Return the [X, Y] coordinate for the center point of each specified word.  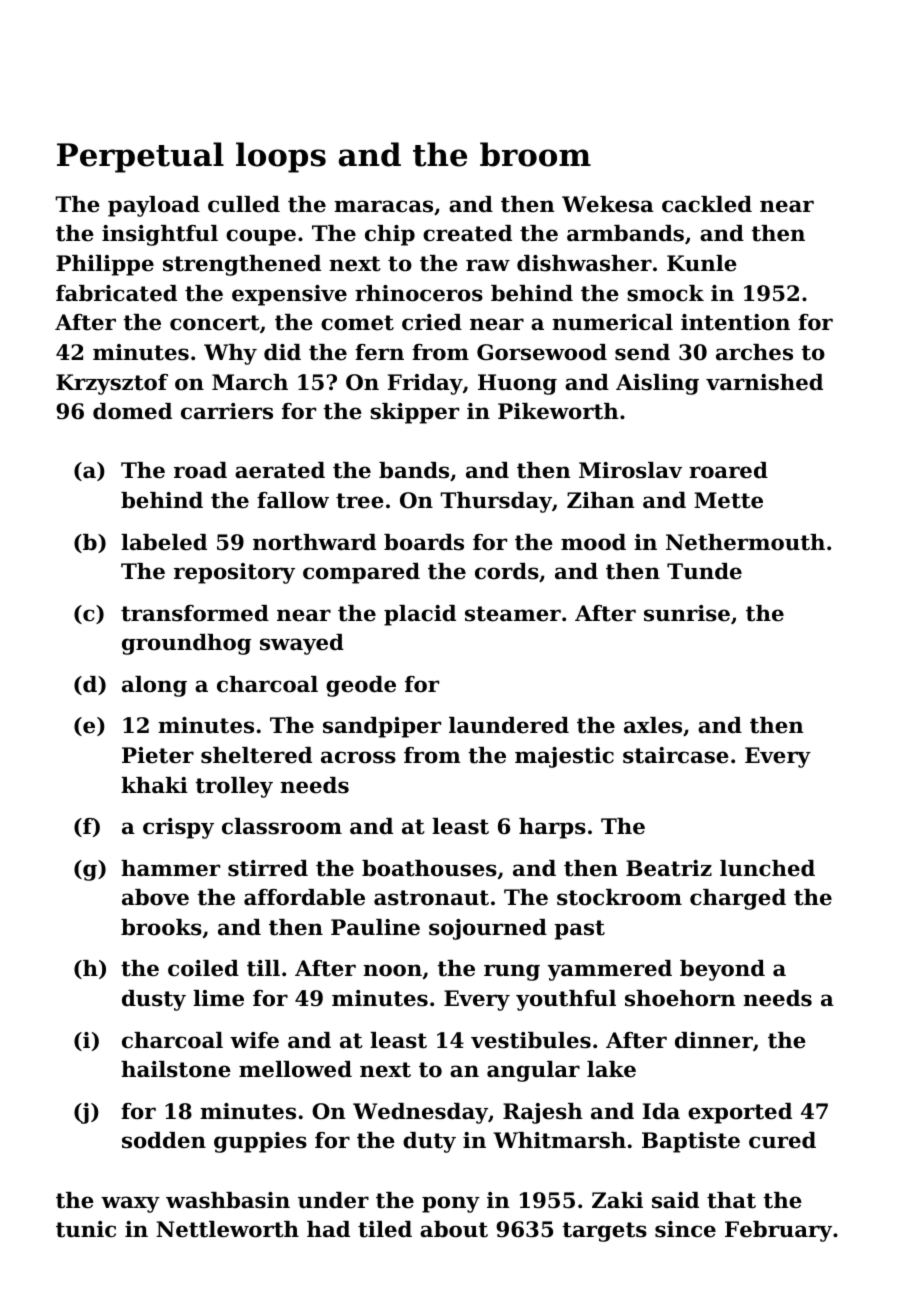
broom [535, 154]
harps [552, 828]
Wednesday [420, 1113]
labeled [164, 542]
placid [420, 615]
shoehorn [680, 998]
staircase [676, 755]
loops [281, 157]
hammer [170, 868]
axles [653, 725]
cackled [707, 204]
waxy [130, 1204]
